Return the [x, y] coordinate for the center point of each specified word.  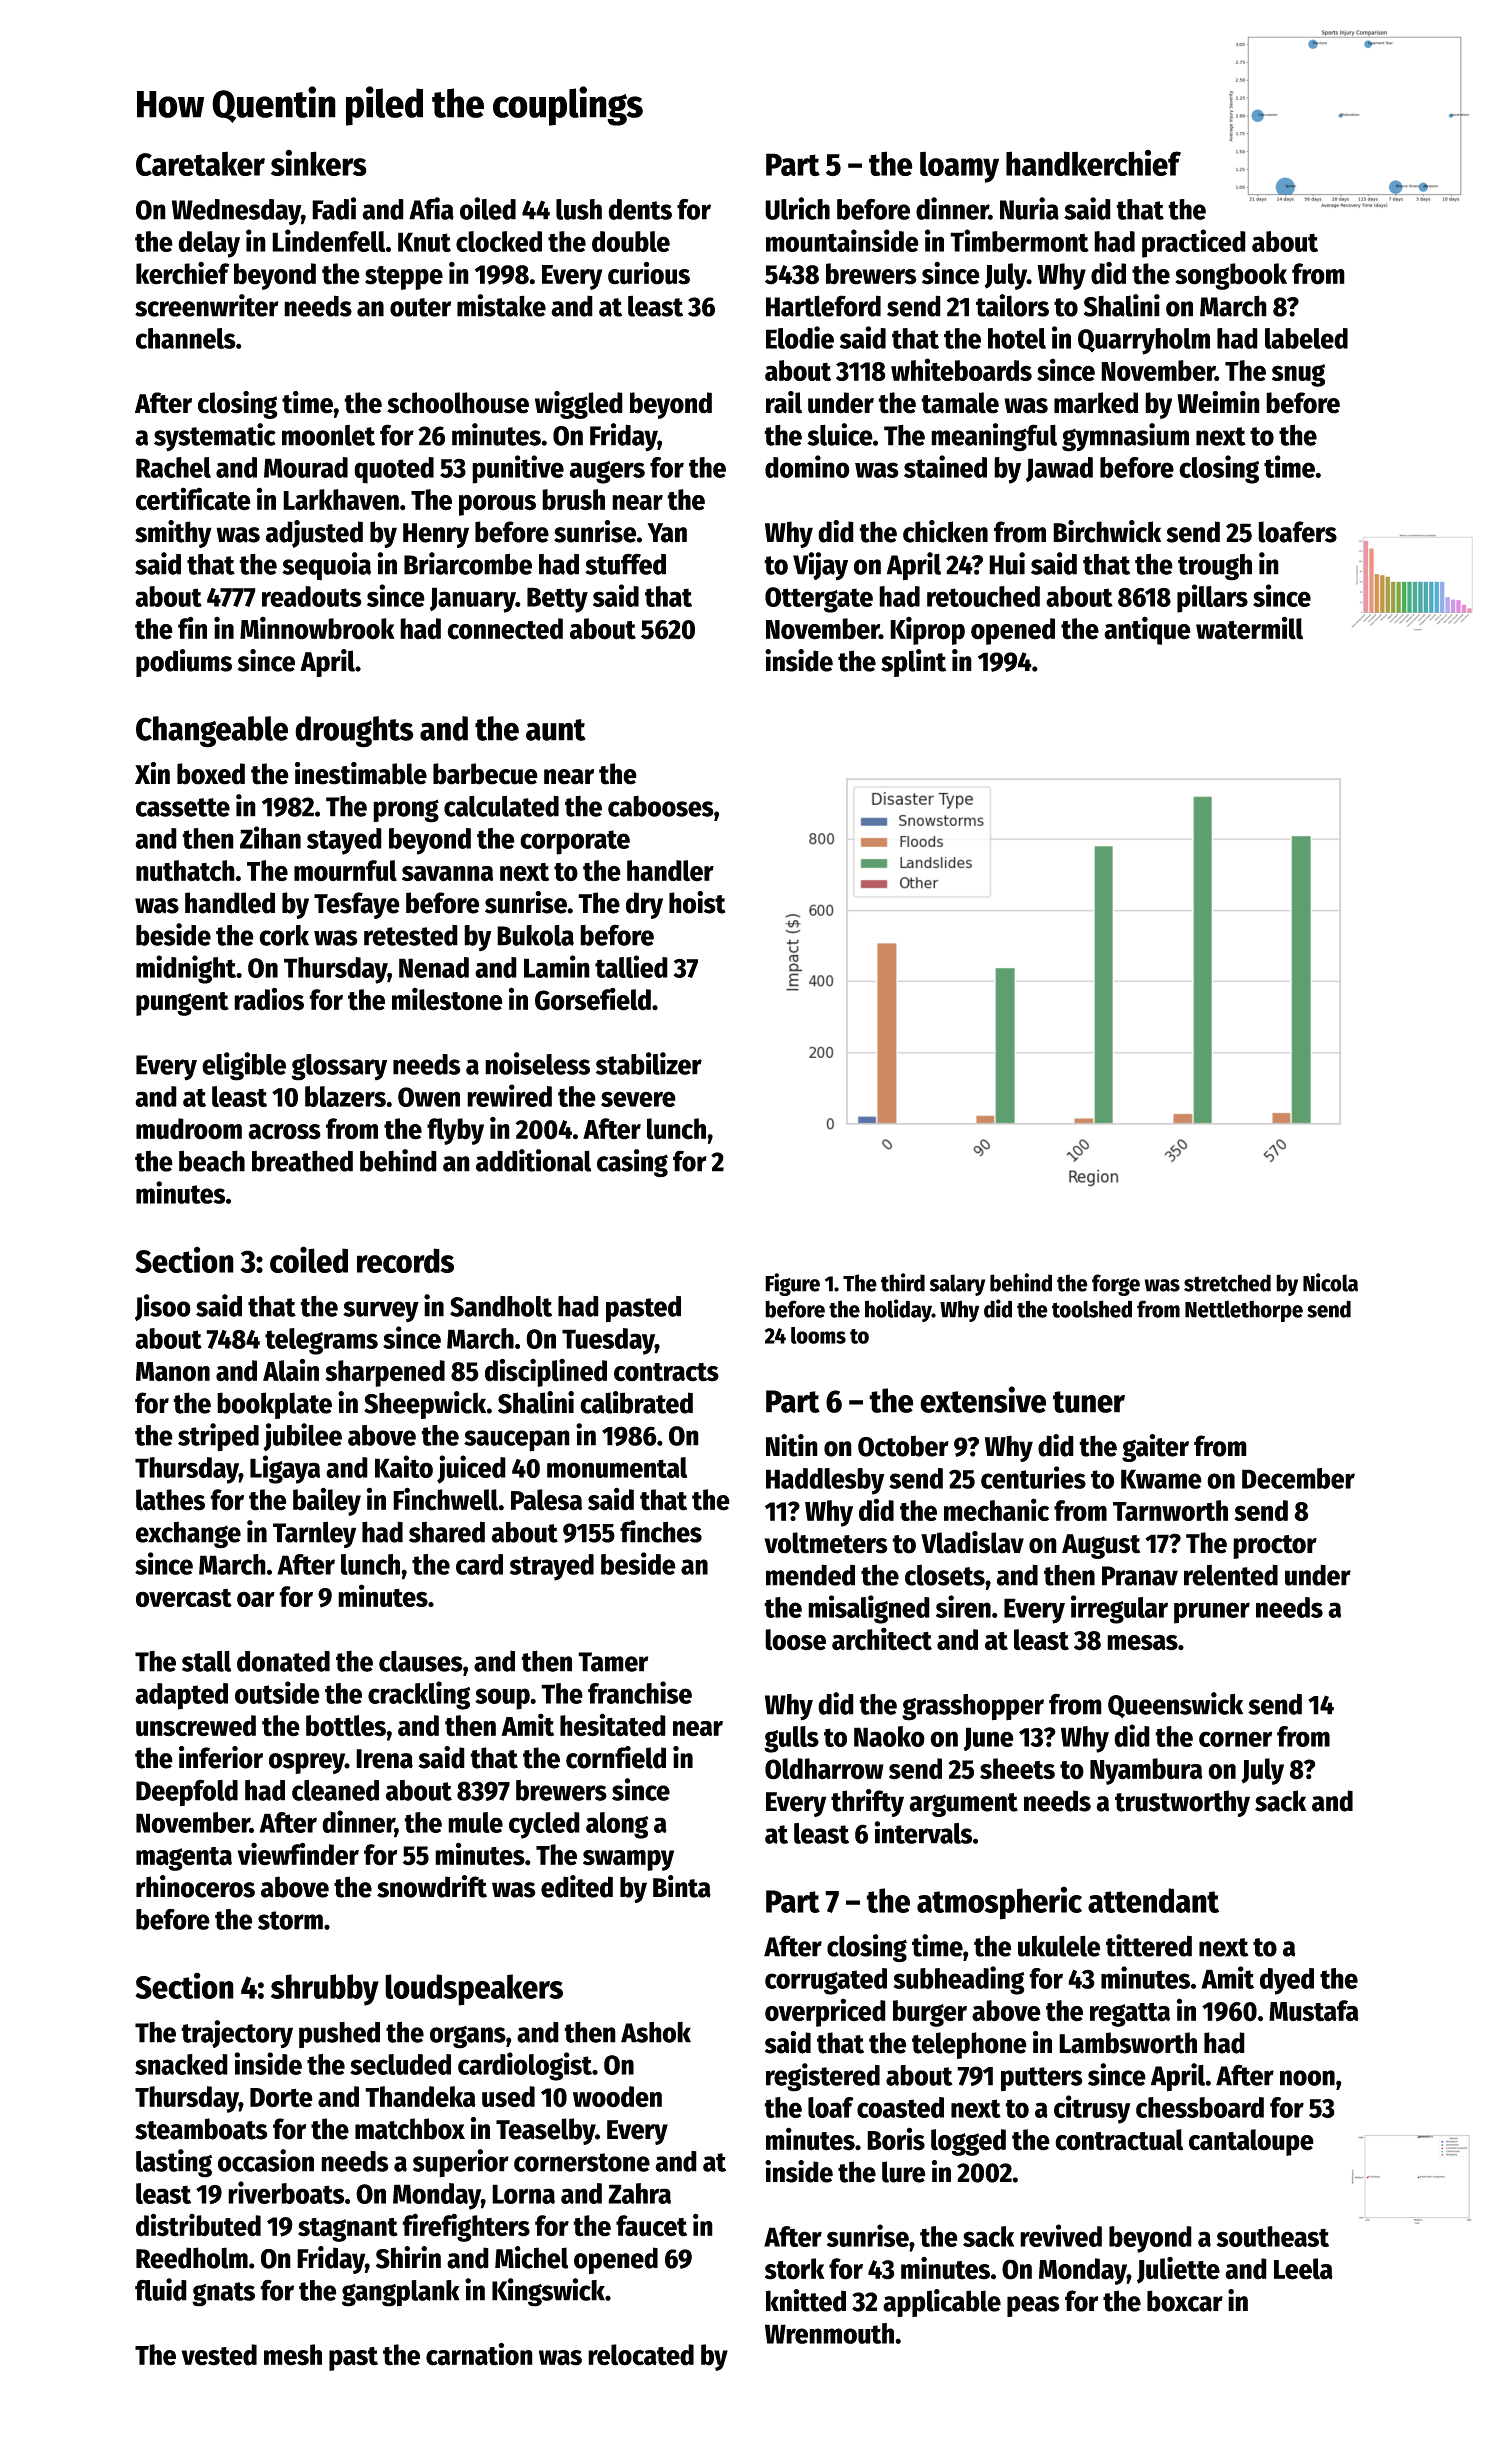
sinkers [319, 163]
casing [632, 1163]
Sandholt [501, 1306]
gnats [223, 2294]
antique [1147, 630]
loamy [959, 167]
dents [640, 209]
